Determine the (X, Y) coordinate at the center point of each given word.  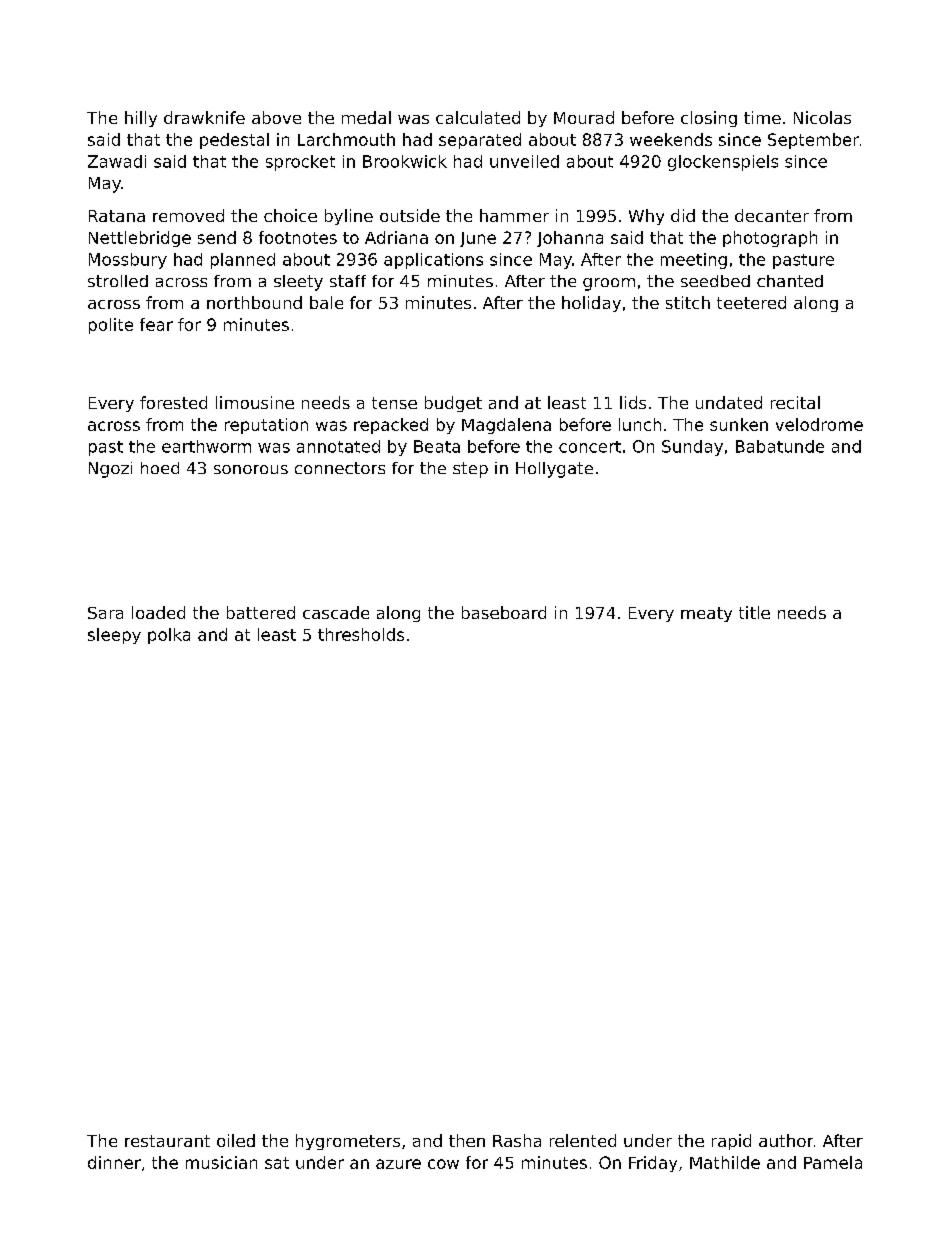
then (467, 1140)
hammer (514, 215)
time (762, 117)
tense (394, 403)
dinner (114, 1162)
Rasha (517, 1140)
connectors (340, 468)
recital (795, 402)
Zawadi (117, 161)
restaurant (167, 1141)
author (786, 1140)
